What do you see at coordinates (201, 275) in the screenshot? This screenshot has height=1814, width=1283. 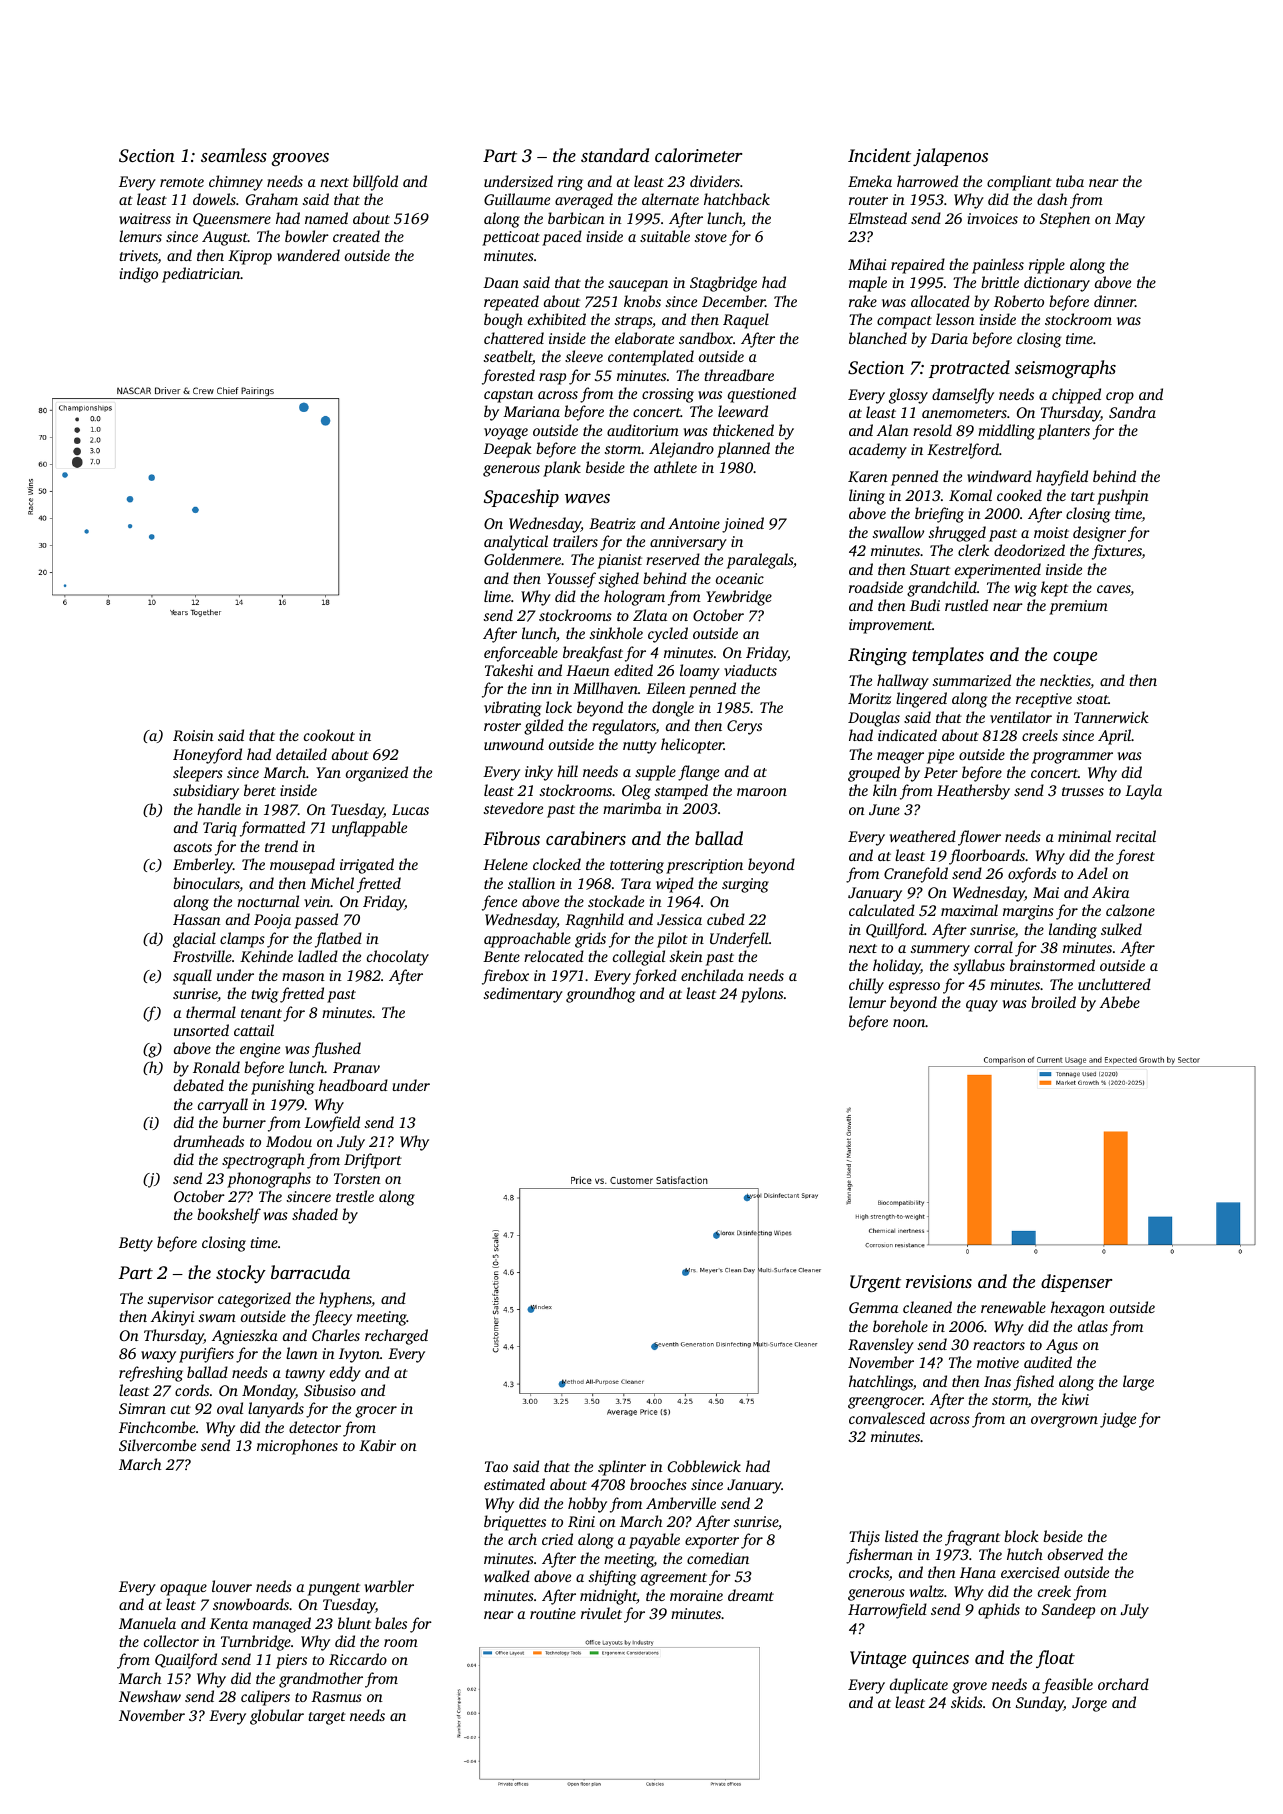 I see `pediatrician` at bounding box center [201, 275].
